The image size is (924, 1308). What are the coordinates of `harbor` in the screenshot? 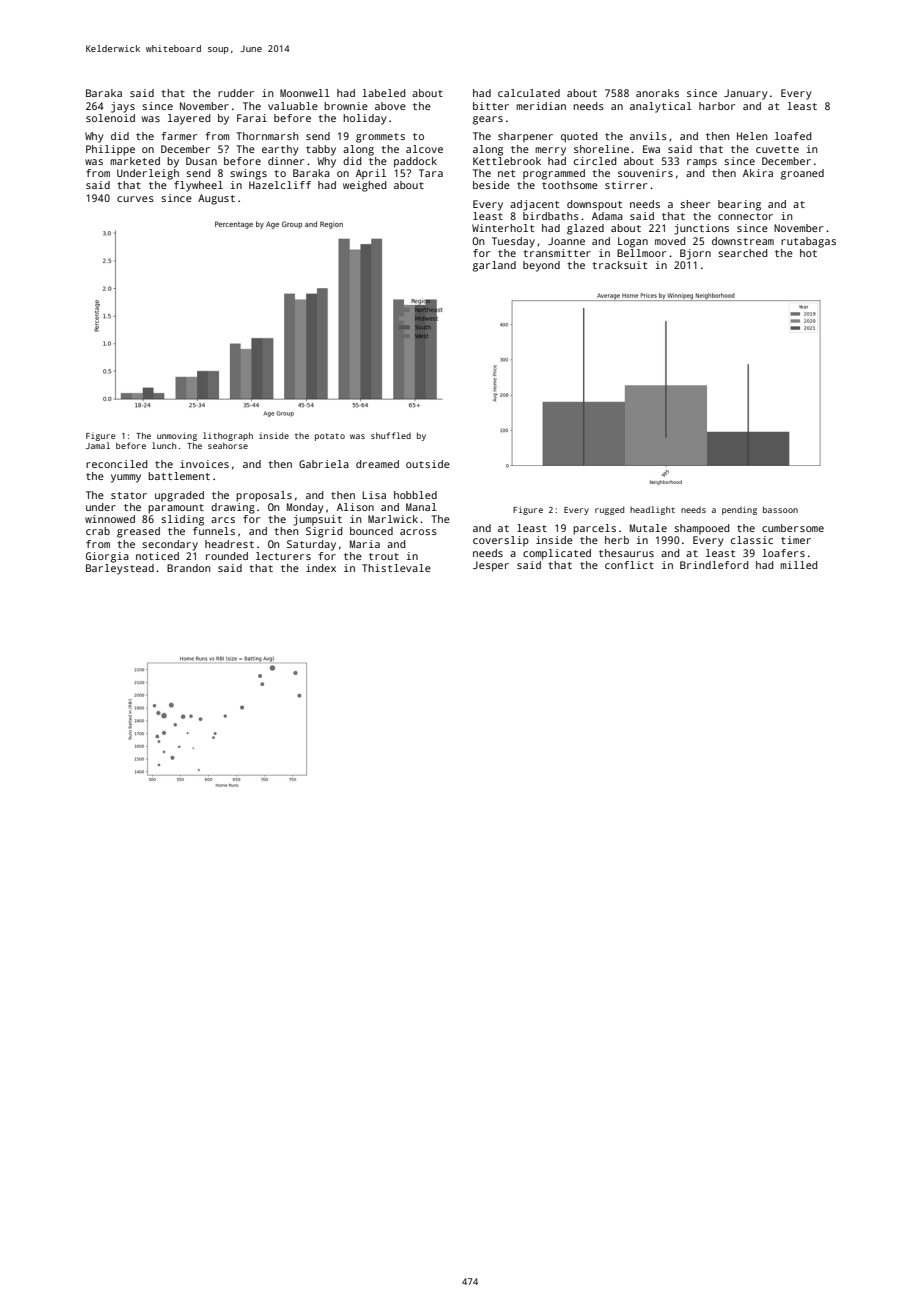 It's located at (717, 106).
